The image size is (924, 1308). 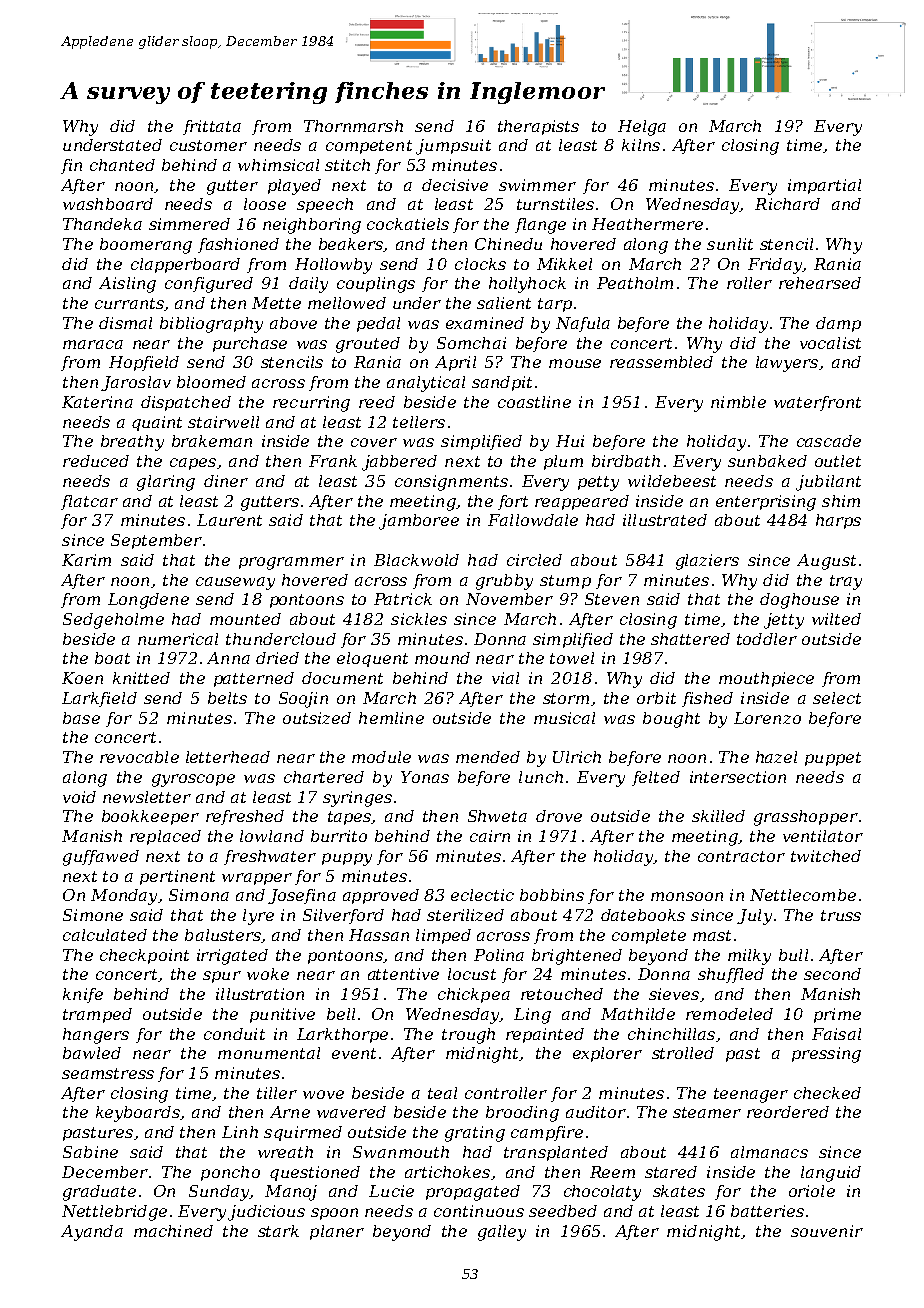 What do you see at coordinates (122, 165) in the image?
I see `chanted` at bounding box center [122, 165].
